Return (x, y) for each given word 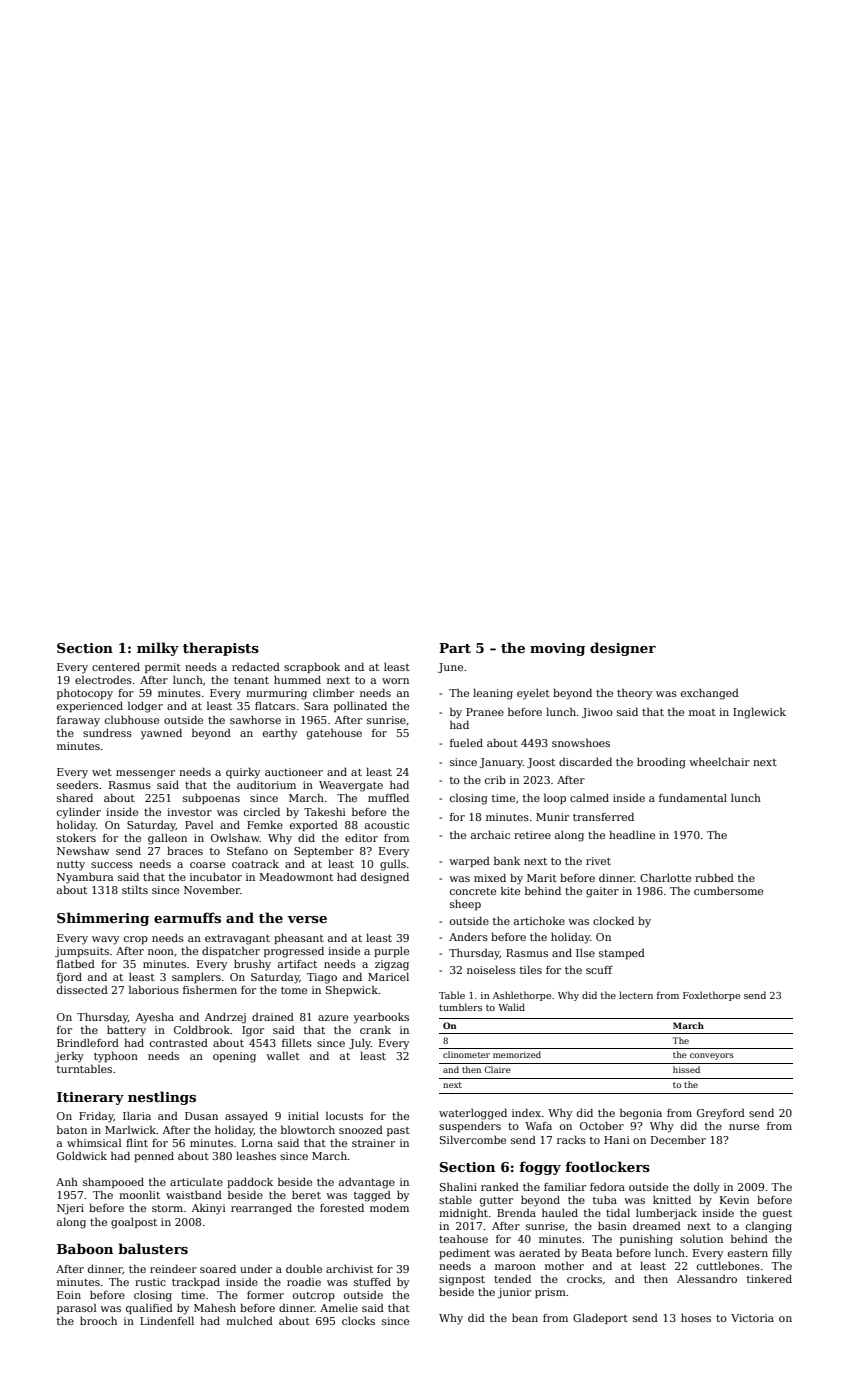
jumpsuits (82, 952)
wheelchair (719, 761)
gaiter (602, 892)
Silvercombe (473, 1139)
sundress (107, 733)
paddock (250, 1183)
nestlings (162, 1098)
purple (391, 952)
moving (557, 649)
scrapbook (312, 667)
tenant (251, 680)
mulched (249, 1320)
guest (777, 1215)
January (501, 763)
